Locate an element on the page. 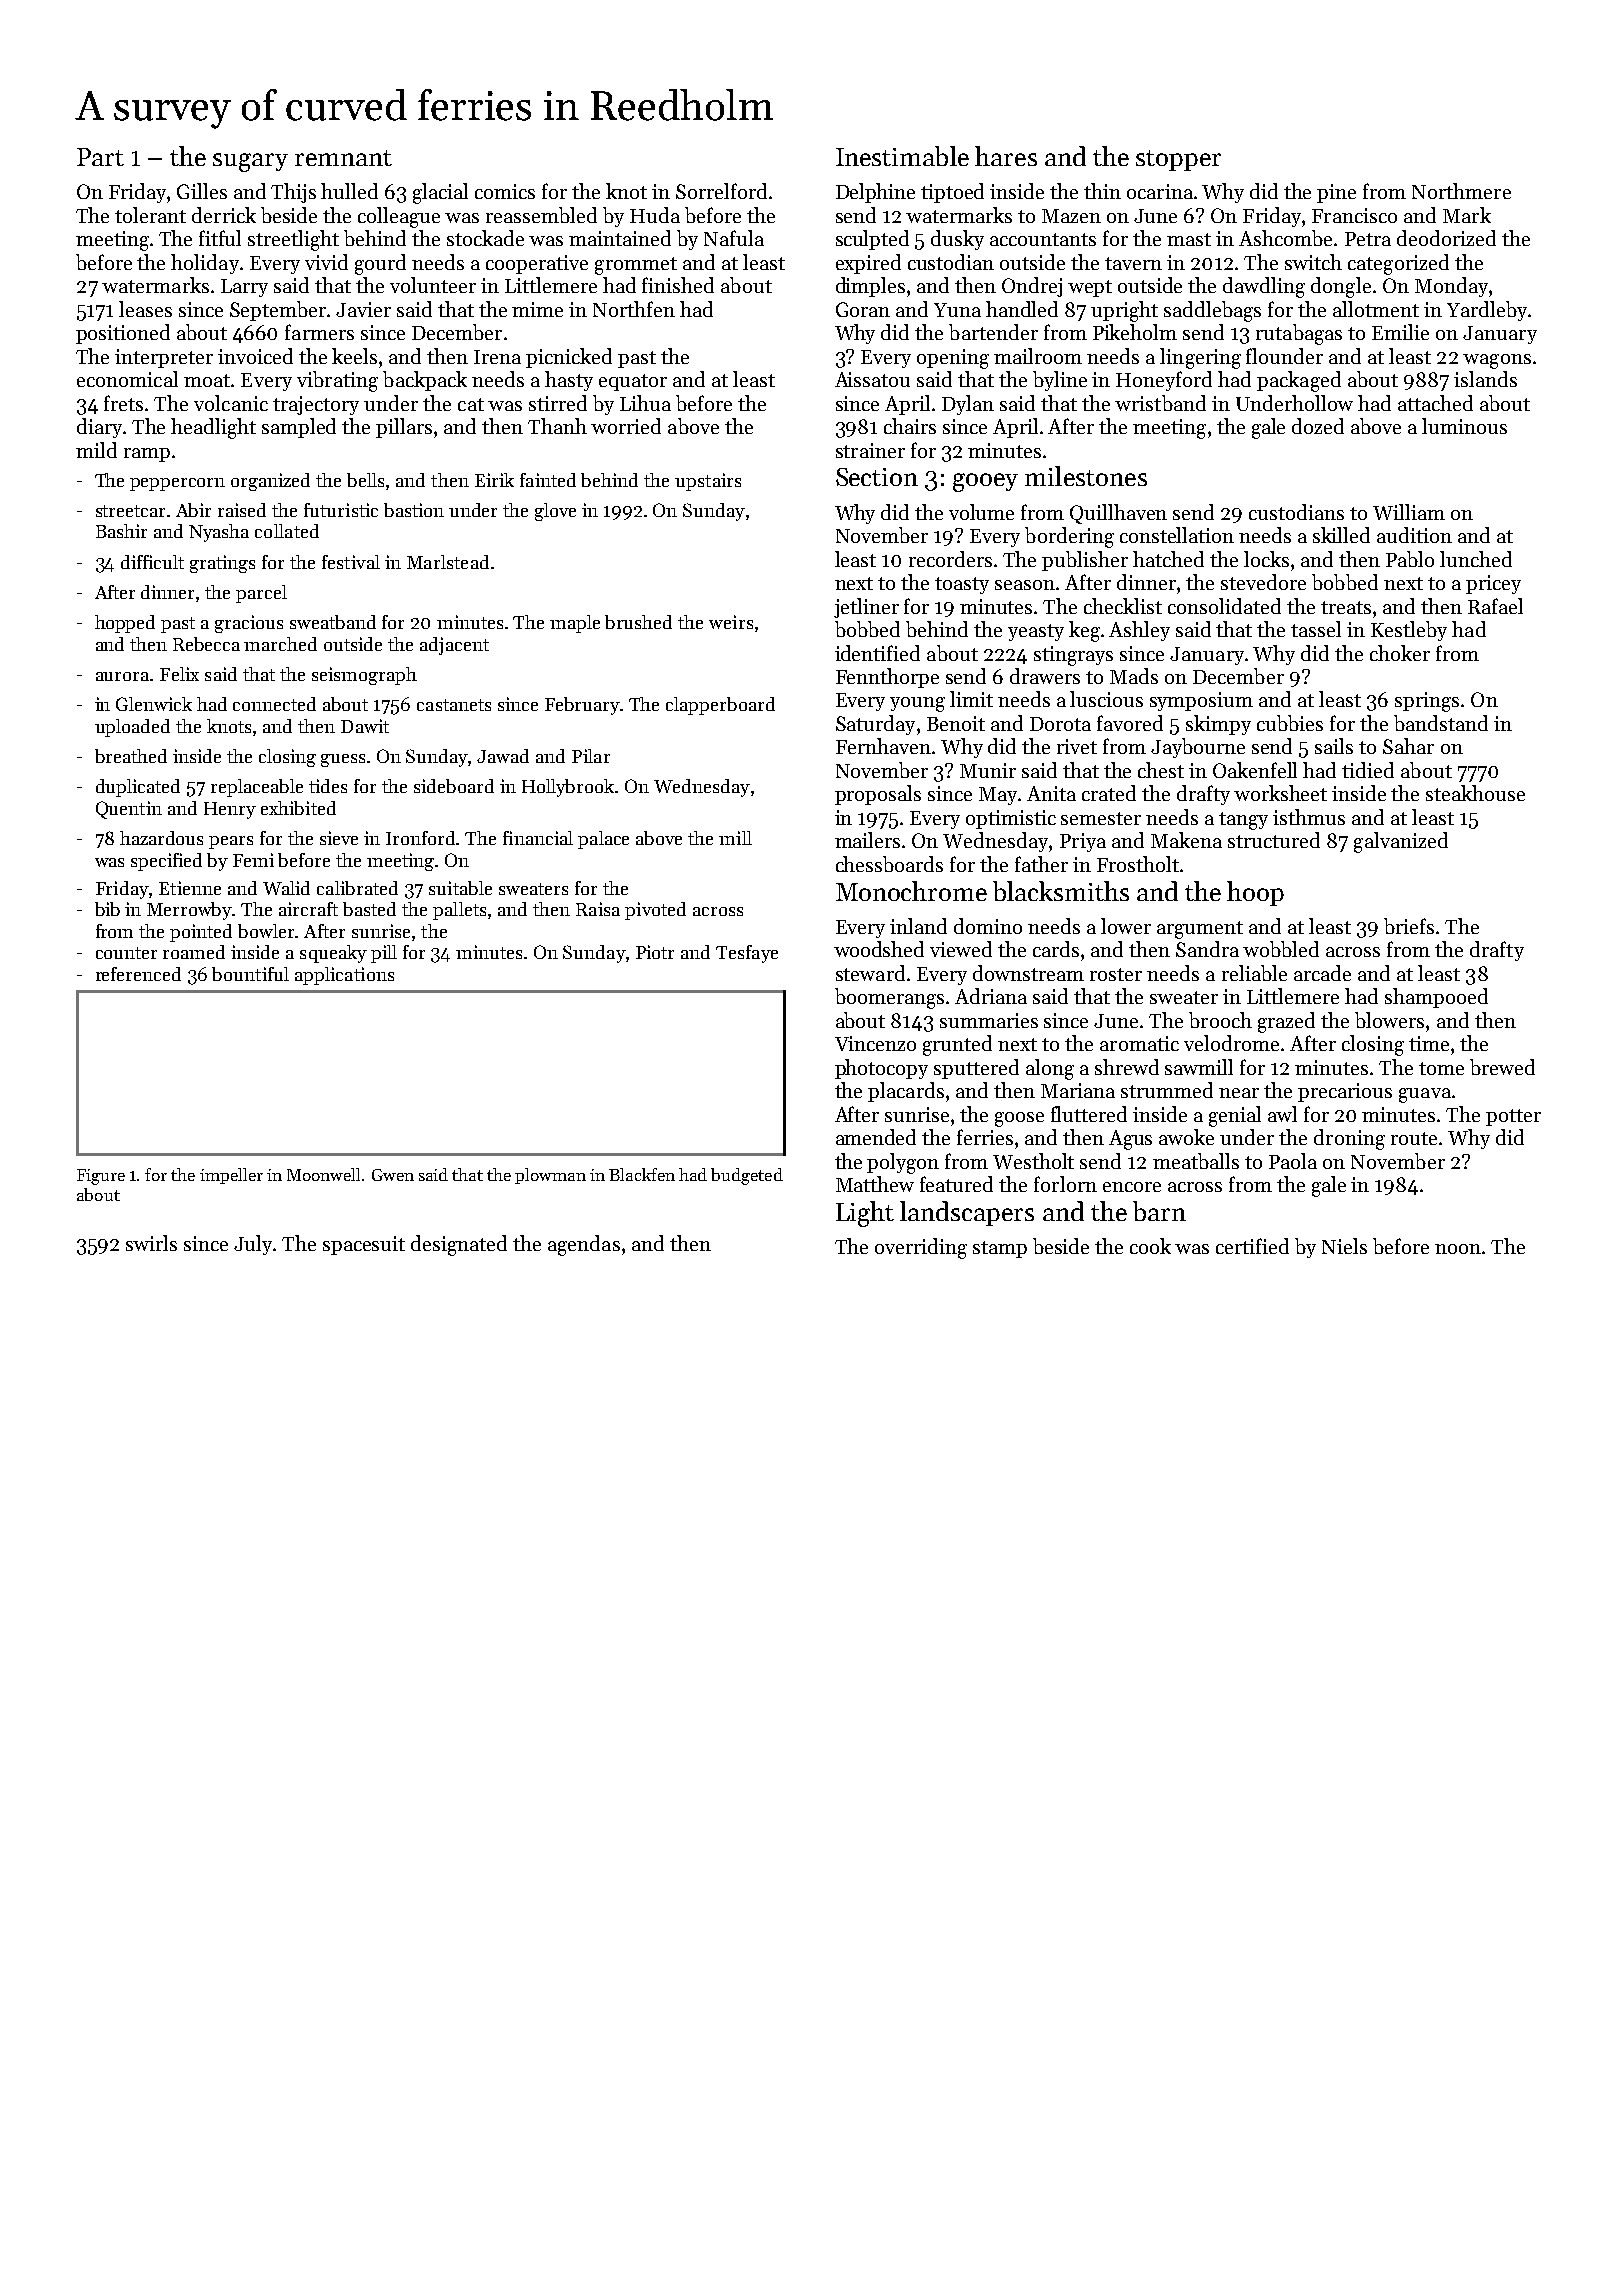 This document has height=2292, width=1620. fitful is located at coordinates (220, 238).
